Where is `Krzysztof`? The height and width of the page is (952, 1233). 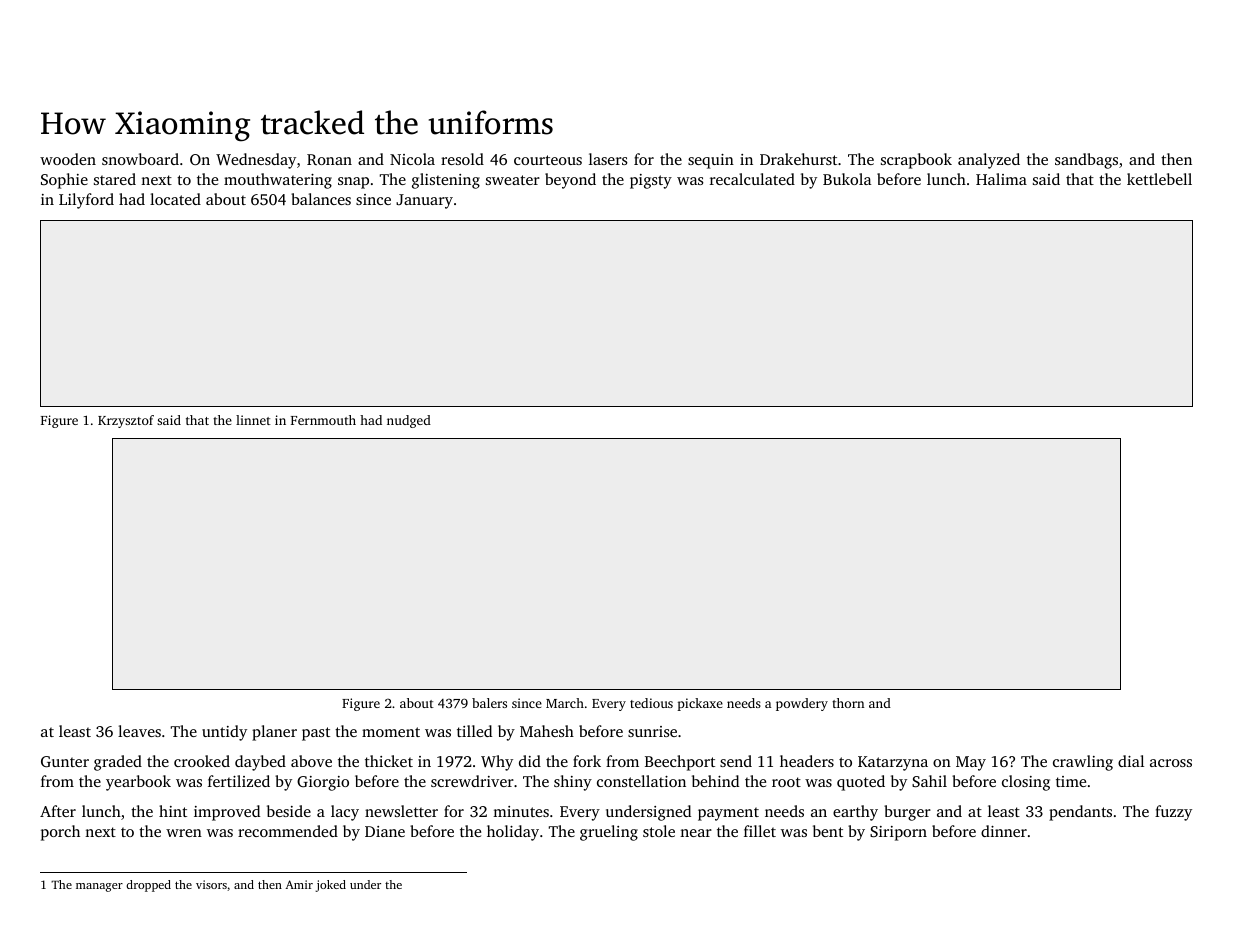 Krzysztof is located at coordinates (126, 421).
